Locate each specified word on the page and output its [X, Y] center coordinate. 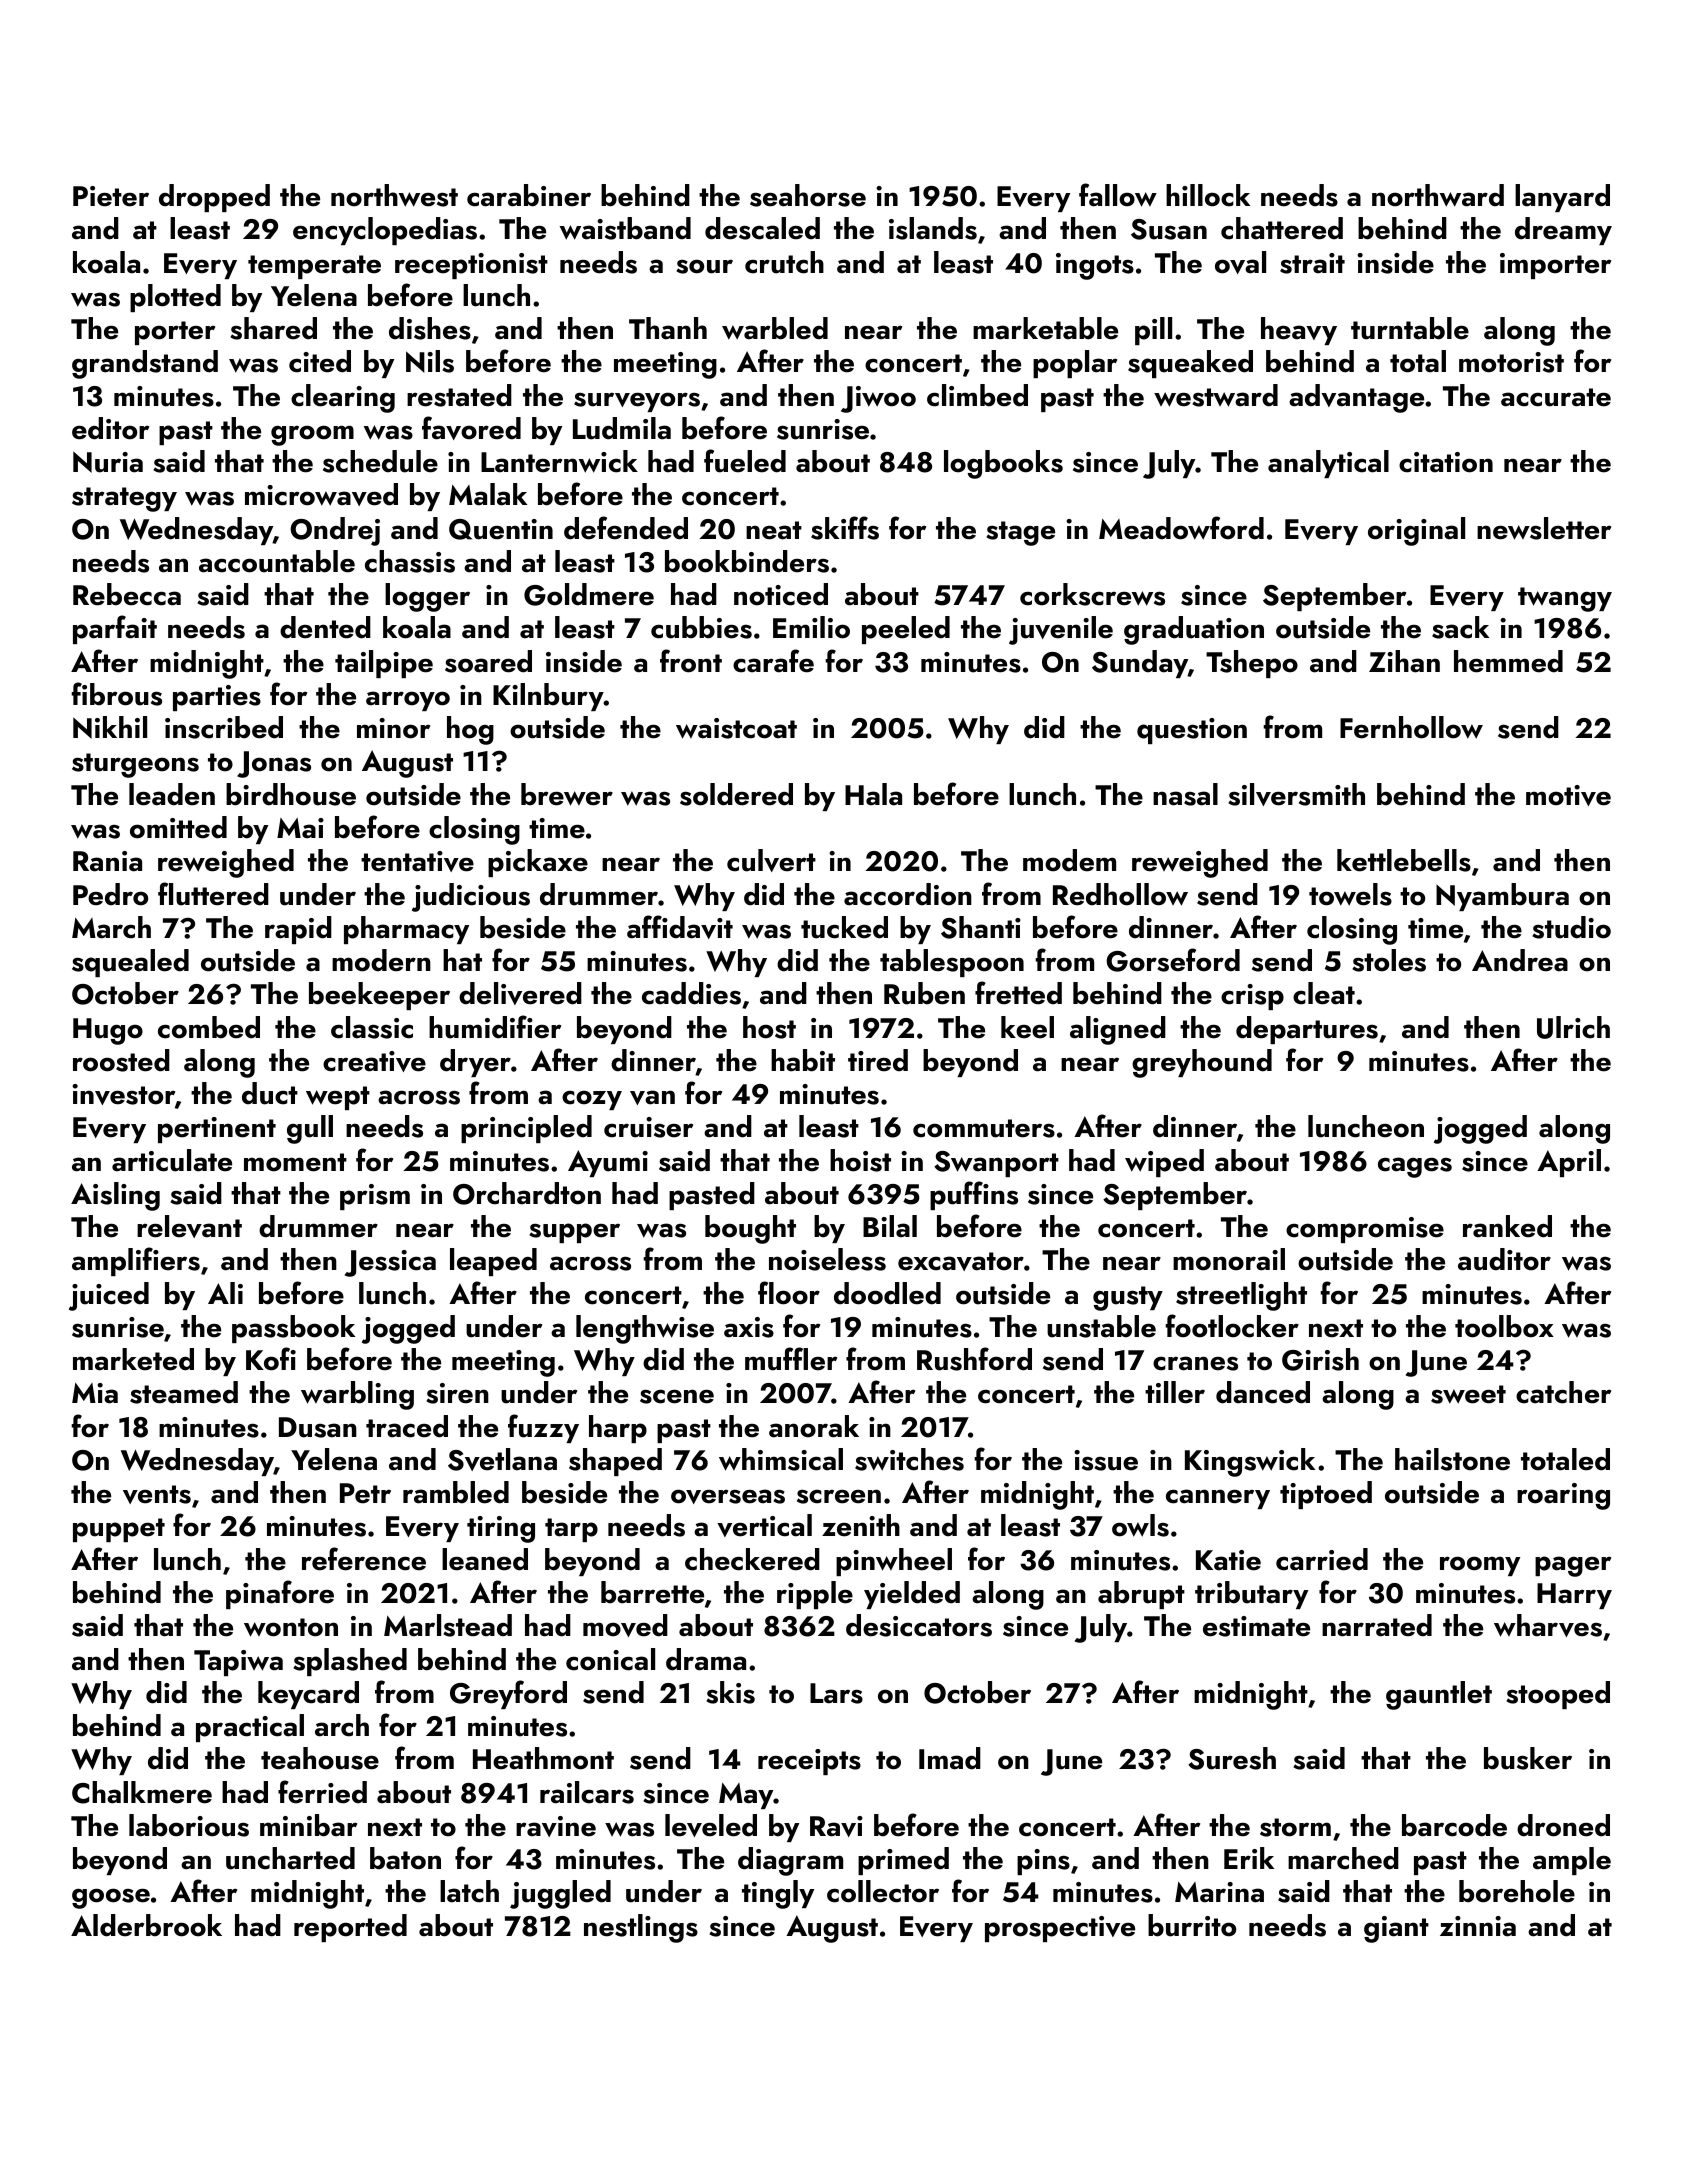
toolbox [1504, 1326]
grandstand [145, 364]
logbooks [1003, 464]
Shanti [981, 927]
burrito [1192, 1925]
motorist [1511, 362]
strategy [124, 499]
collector [883, 1891]
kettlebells [1404, 860]
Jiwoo [878, 399]
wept [338, 1098]
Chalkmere [142, 1792]
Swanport [996, 1164]
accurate [1556, 397]
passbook [293, 1329]
